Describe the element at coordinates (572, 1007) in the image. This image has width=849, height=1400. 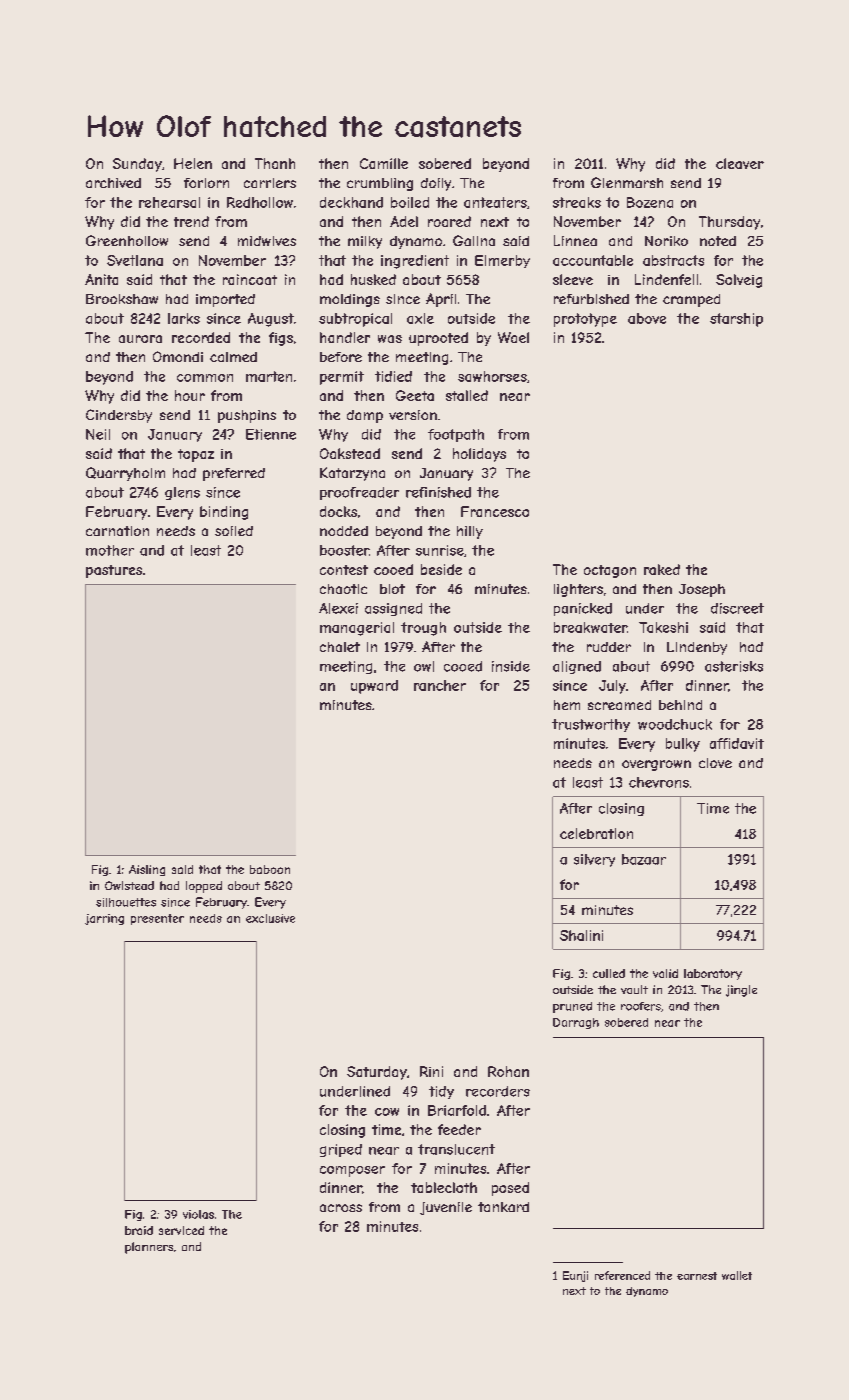
I see `pruned` at that location.
